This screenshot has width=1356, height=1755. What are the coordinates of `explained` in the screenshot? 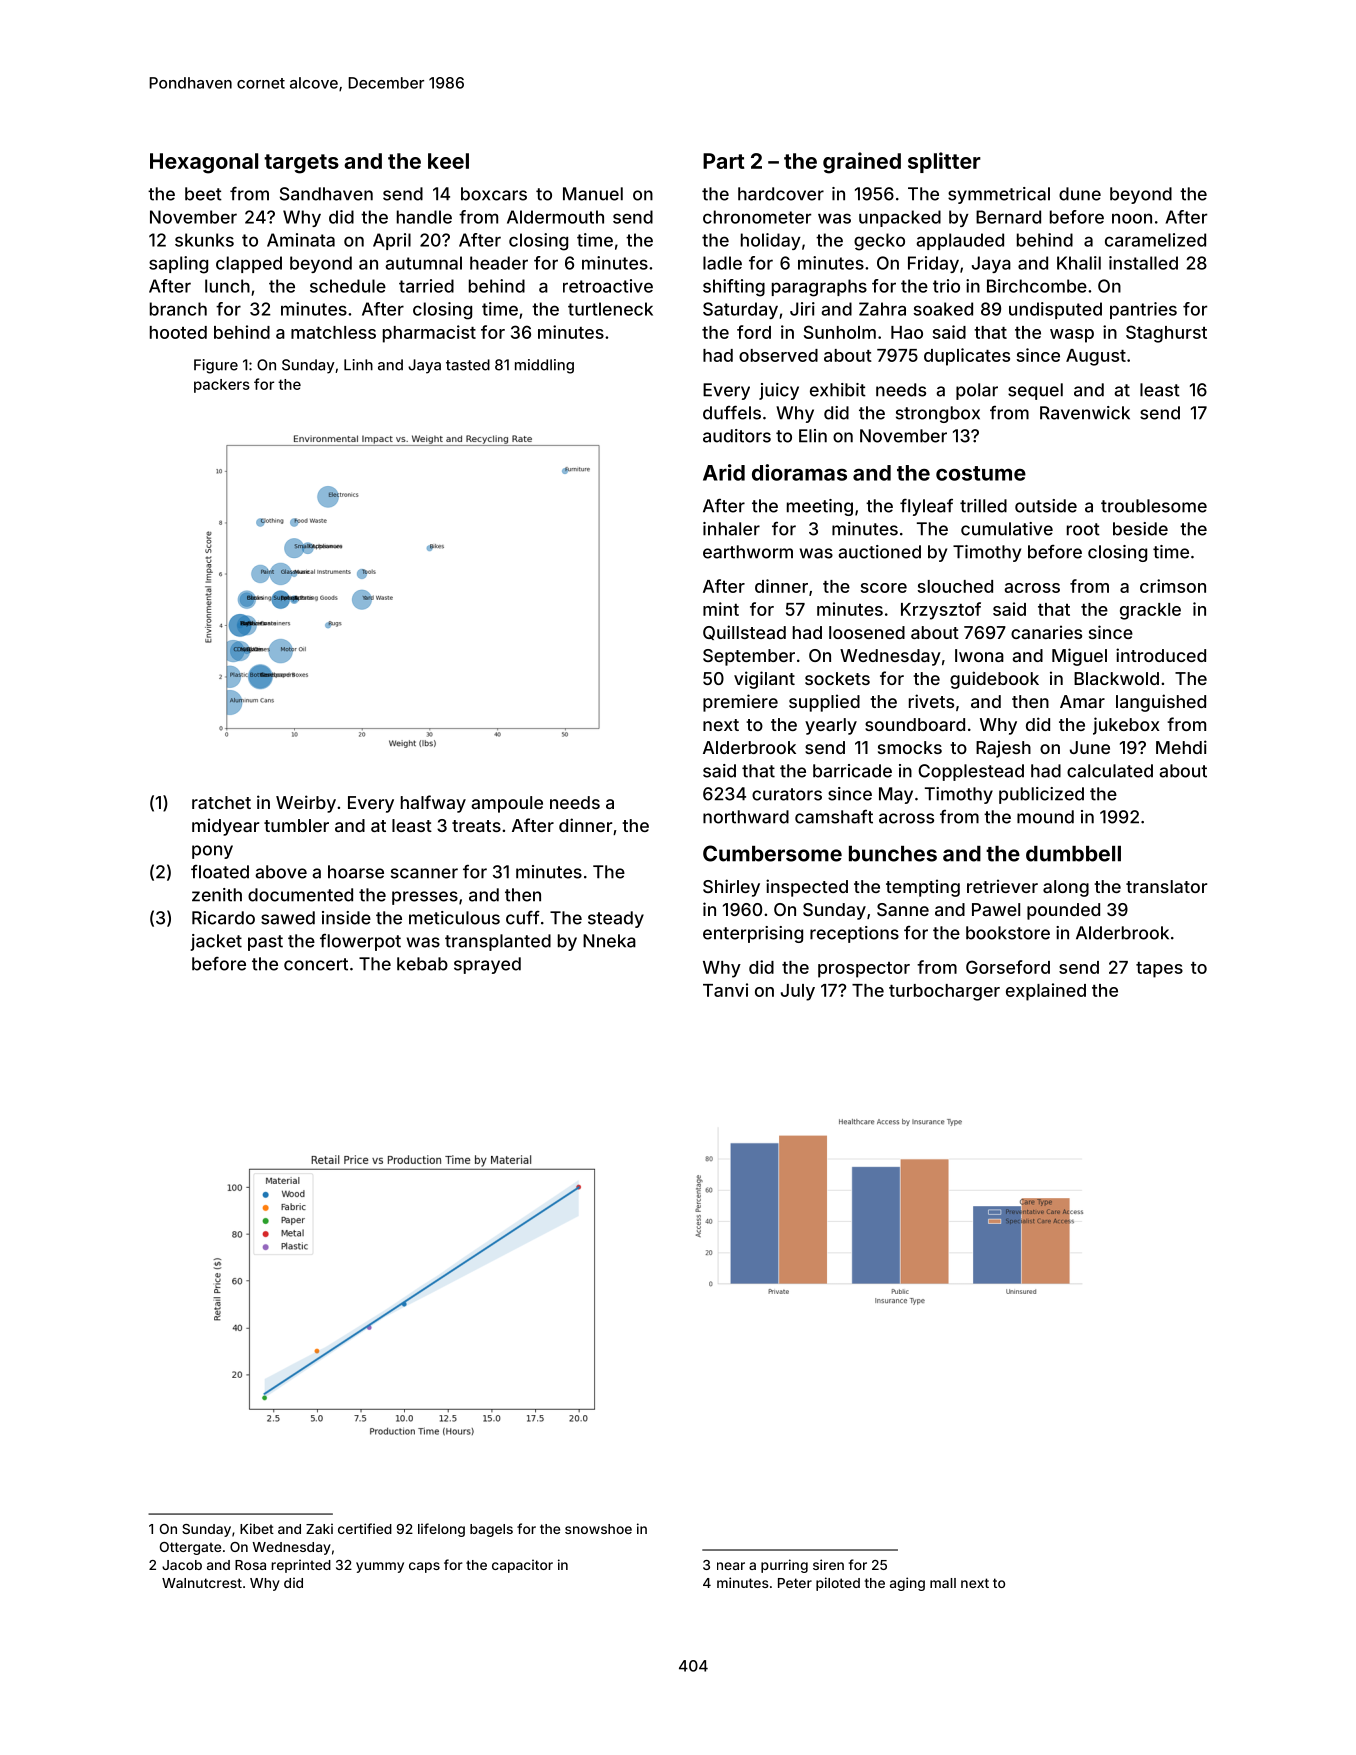 It's located at (1046, 992).
